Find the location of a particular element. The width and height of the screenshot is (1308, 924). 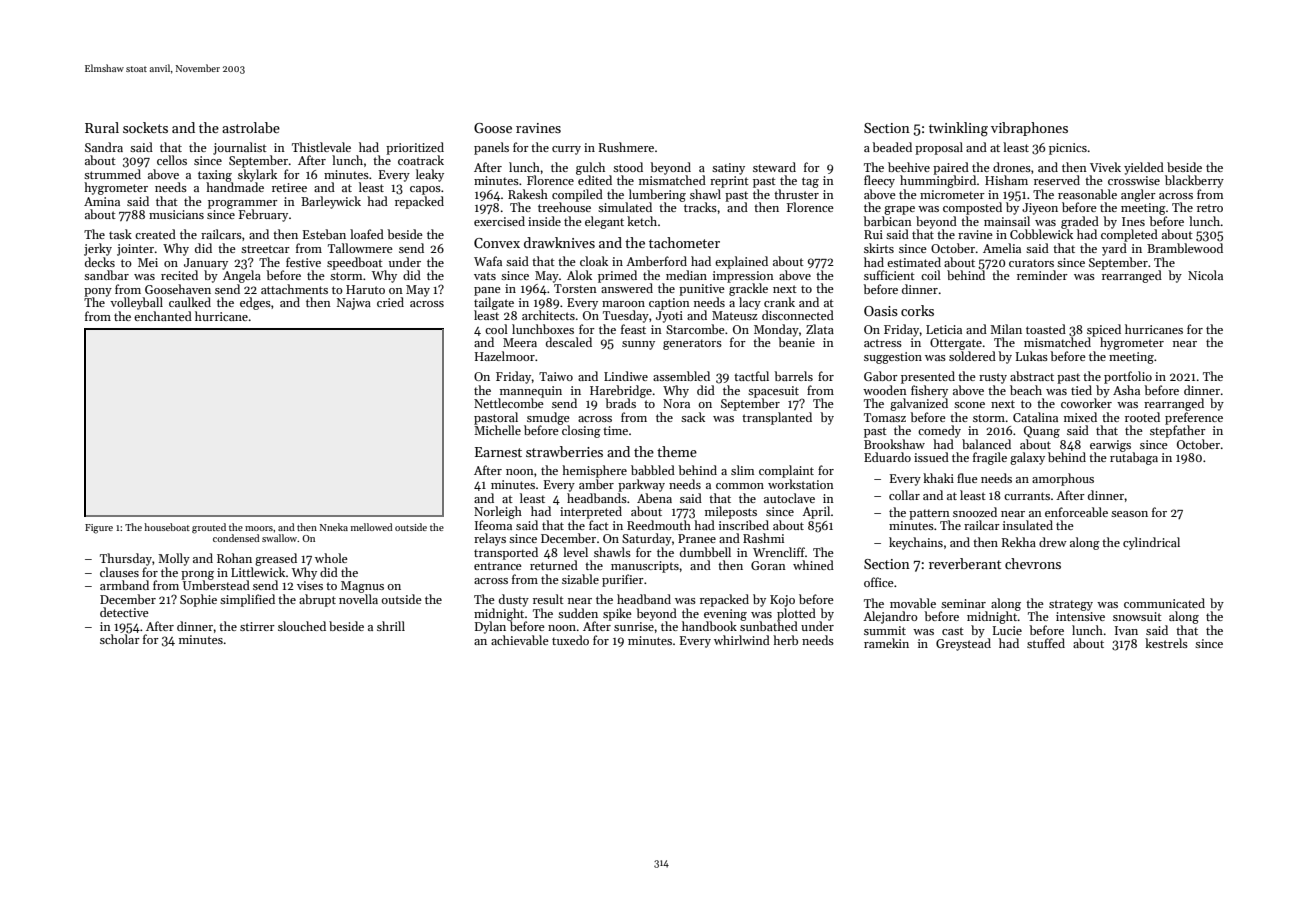

spiced is located at coordinates (1104, 330).
